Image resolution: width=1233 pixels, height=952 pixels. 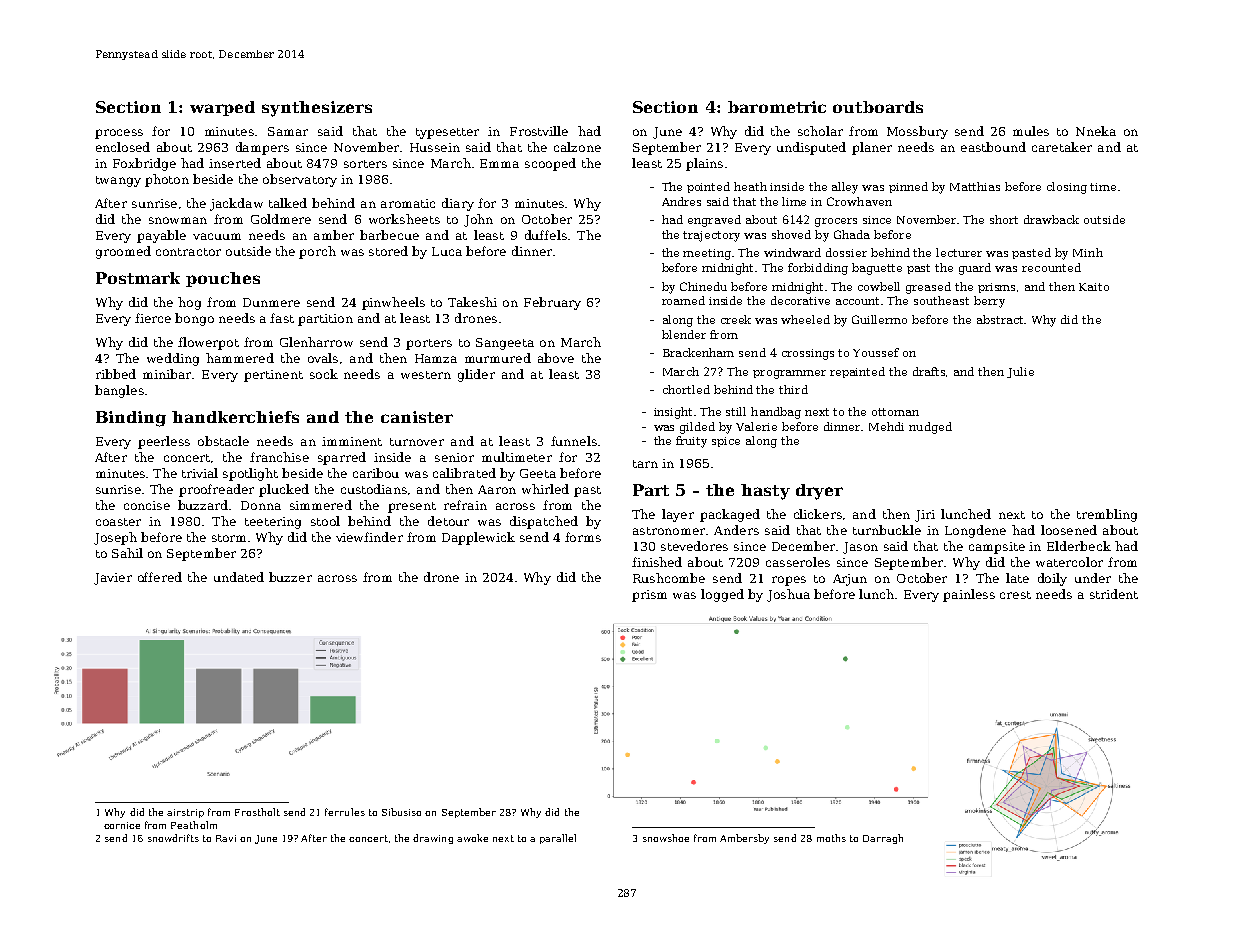 I want to click on custodians, so click(x=374, y=489).
